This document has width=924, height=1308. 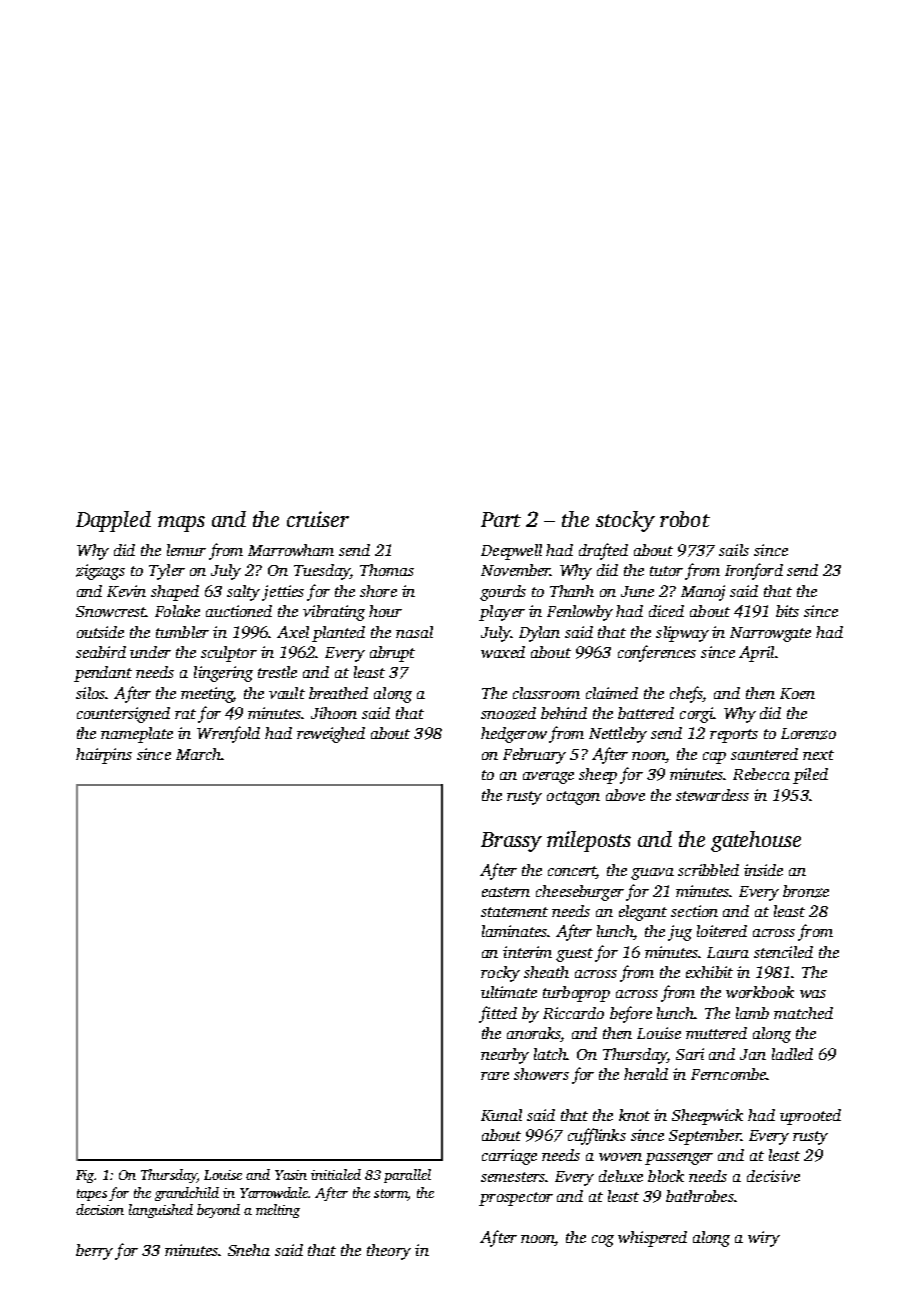 I want to click on Axel, so click(x=293, y=632).
